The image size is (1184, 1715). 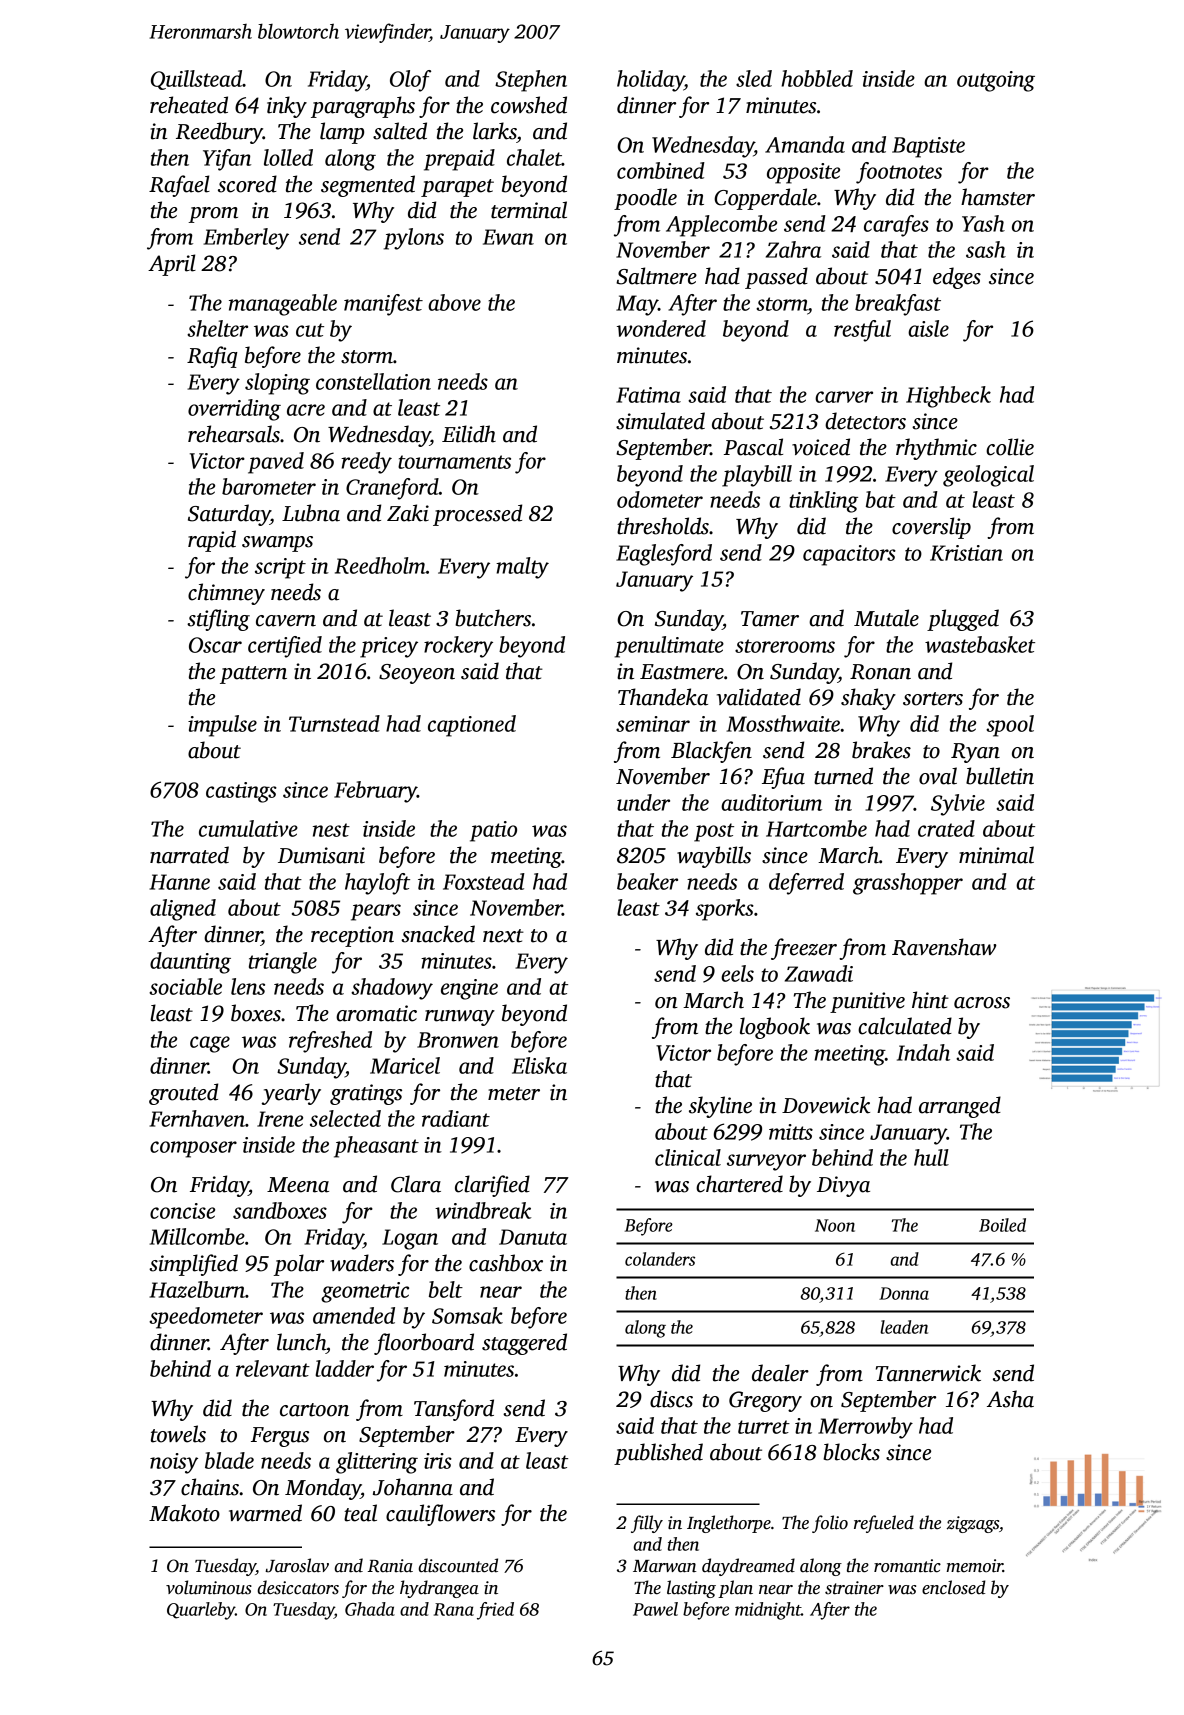 What do you see at coordinates (539, 1065) in the screenshot?
I see `Eliska` at bounding box center [539, 1065].
